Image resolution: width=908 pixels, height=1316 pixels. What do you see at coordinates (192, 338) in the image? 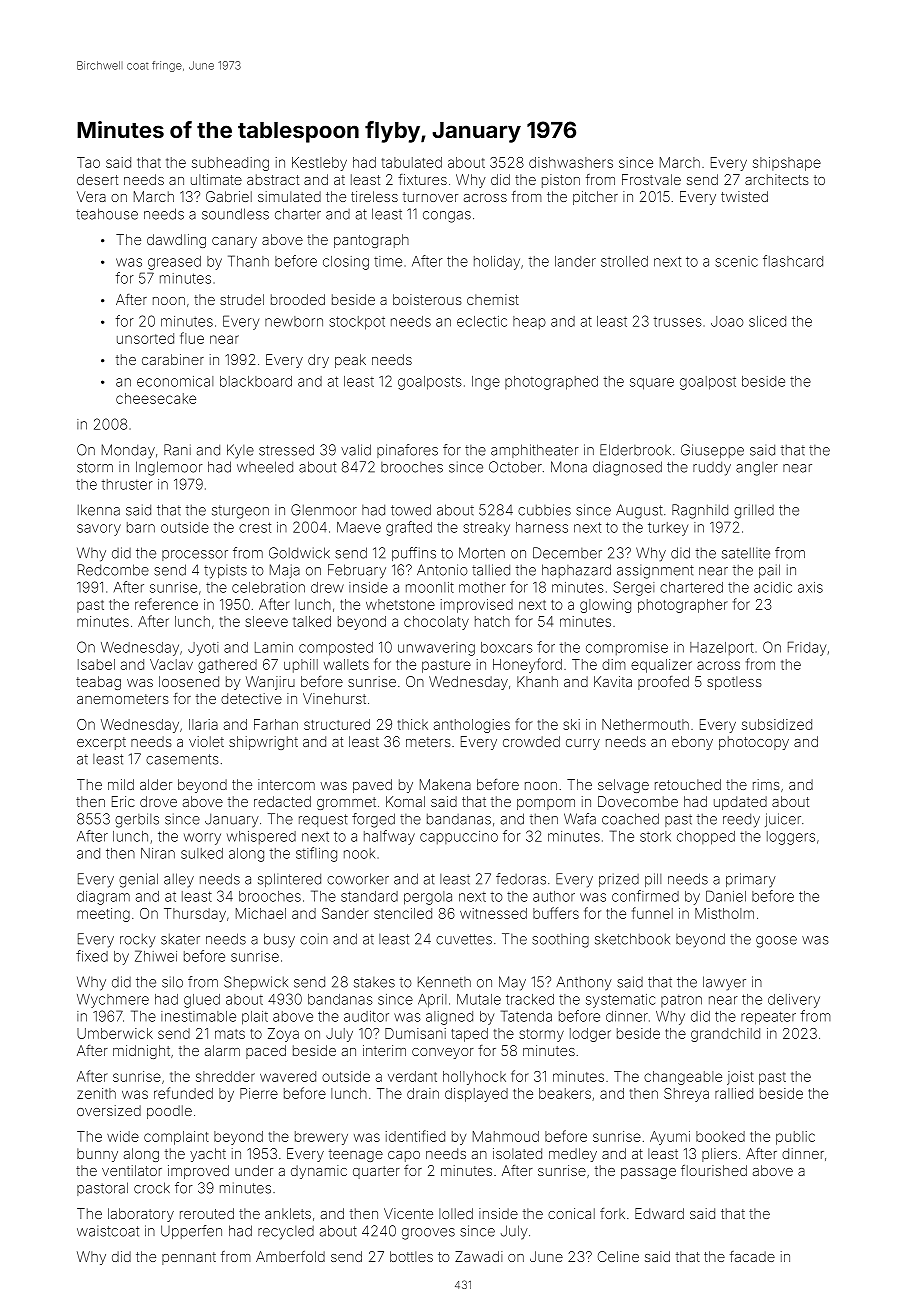
I see `flue` at bounding box center [192, 338].
